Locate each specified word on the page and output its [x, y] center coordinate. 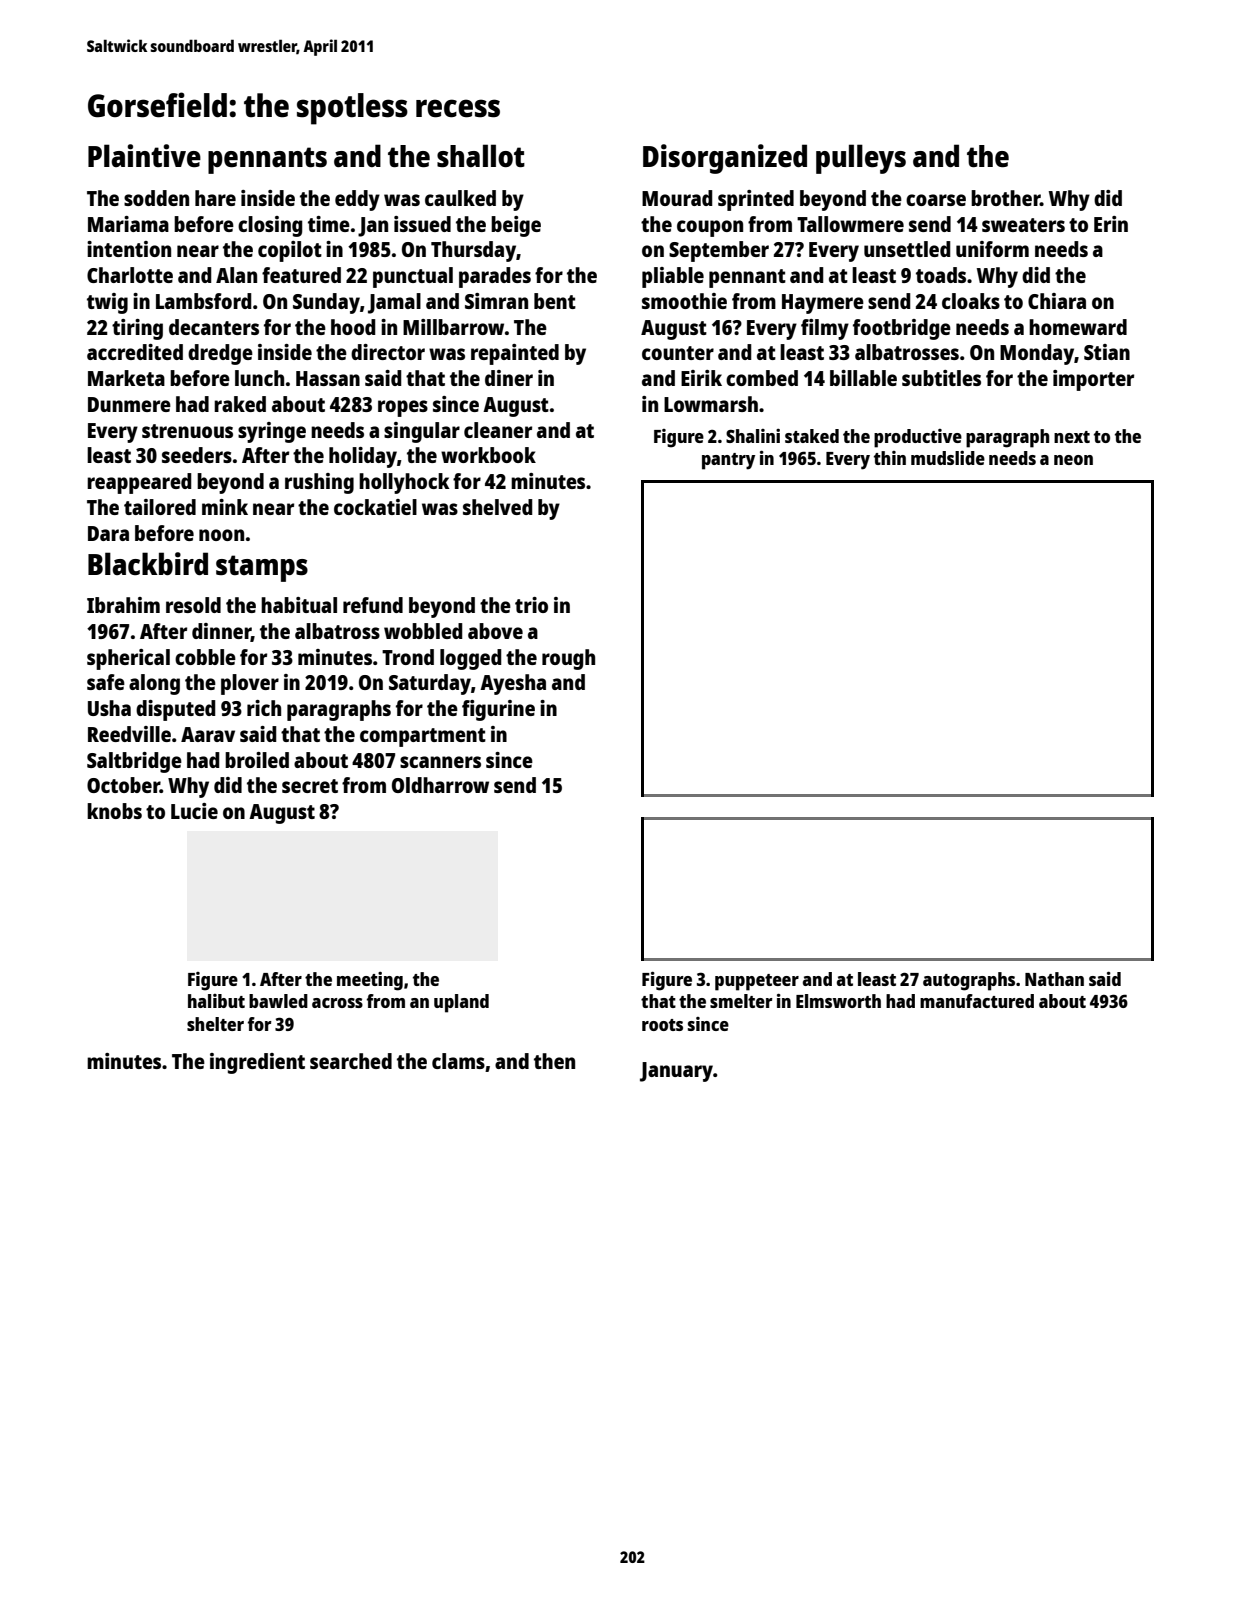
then [554, 1061]
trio [531, 605]
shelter [215, 1024]
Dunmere [129, 404]
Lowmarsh [711, 404]
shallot [481, 156]
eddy [357, 200]
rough [568, 659]
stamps [262, 568]
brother [1005, 198]
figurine [498, 710]
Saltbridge [134, 762]
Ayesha [513, 684]
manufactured [977, 1001]
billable [863, 378]
